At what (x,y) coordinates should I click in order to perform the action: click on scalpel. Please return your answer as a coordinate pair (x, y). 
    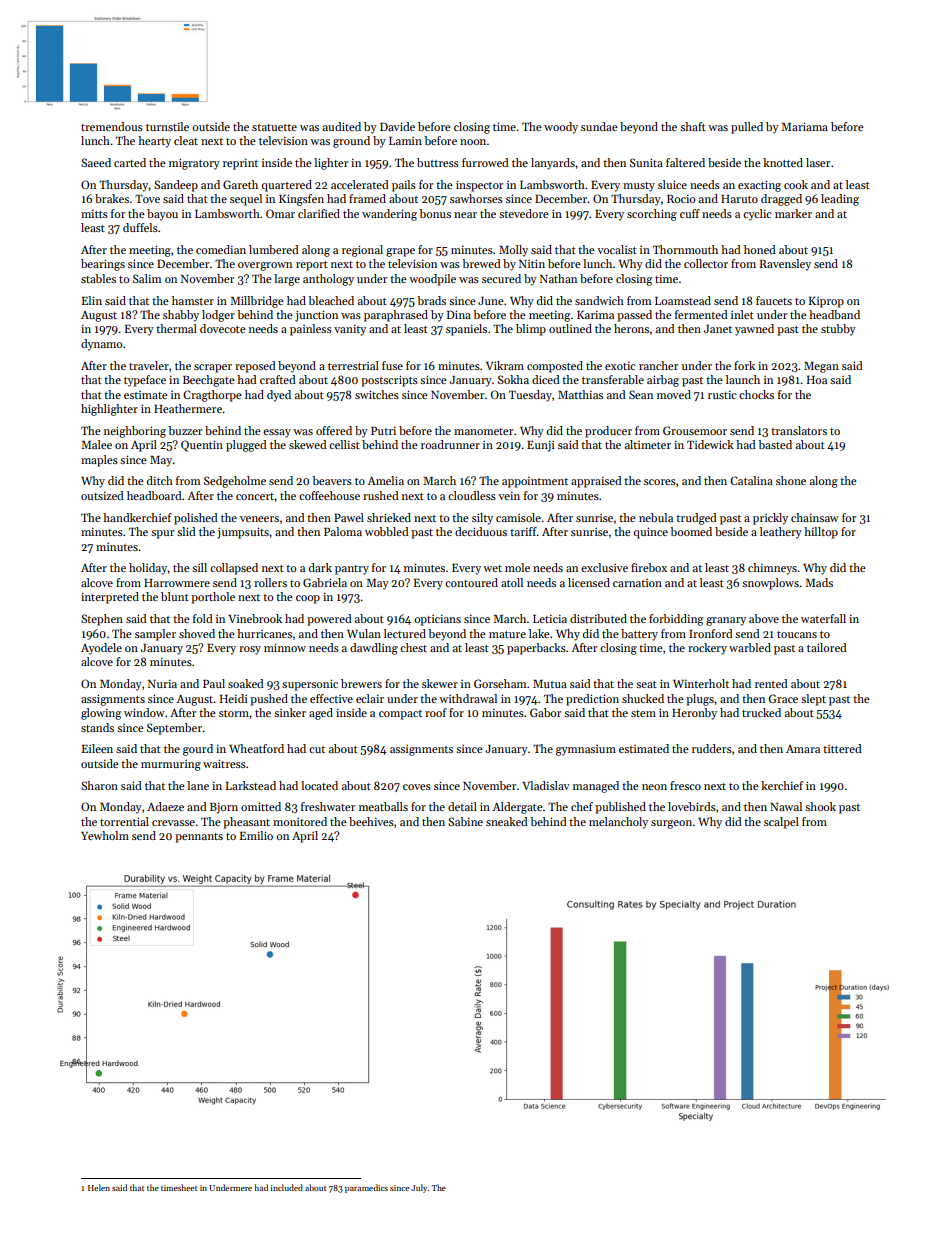
    Looking at the image, I should click on (781, 823).
